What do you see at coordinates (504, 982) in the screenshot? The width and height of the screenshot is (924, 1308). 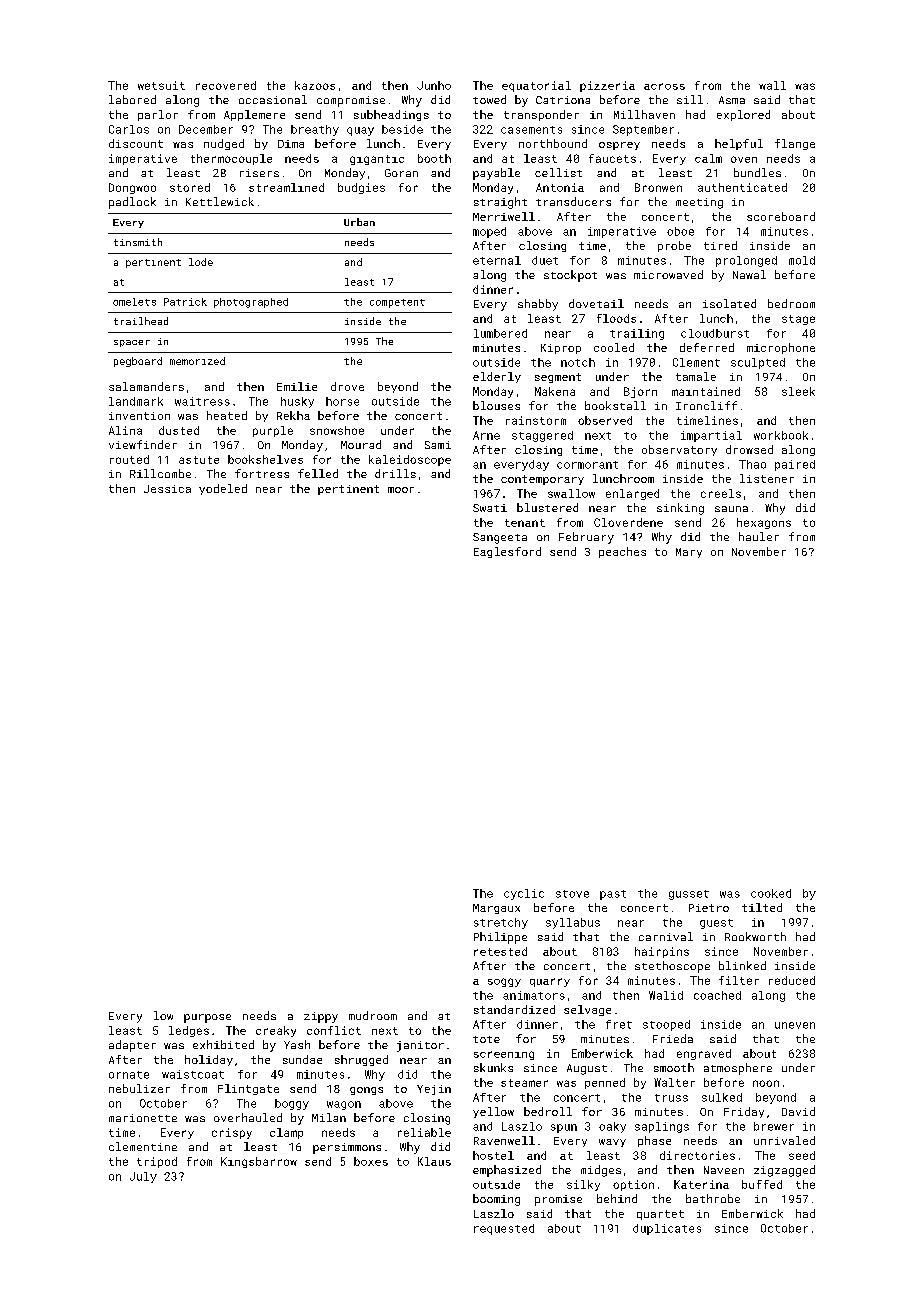 I see `soggy` at bounding box center [504, 982].
